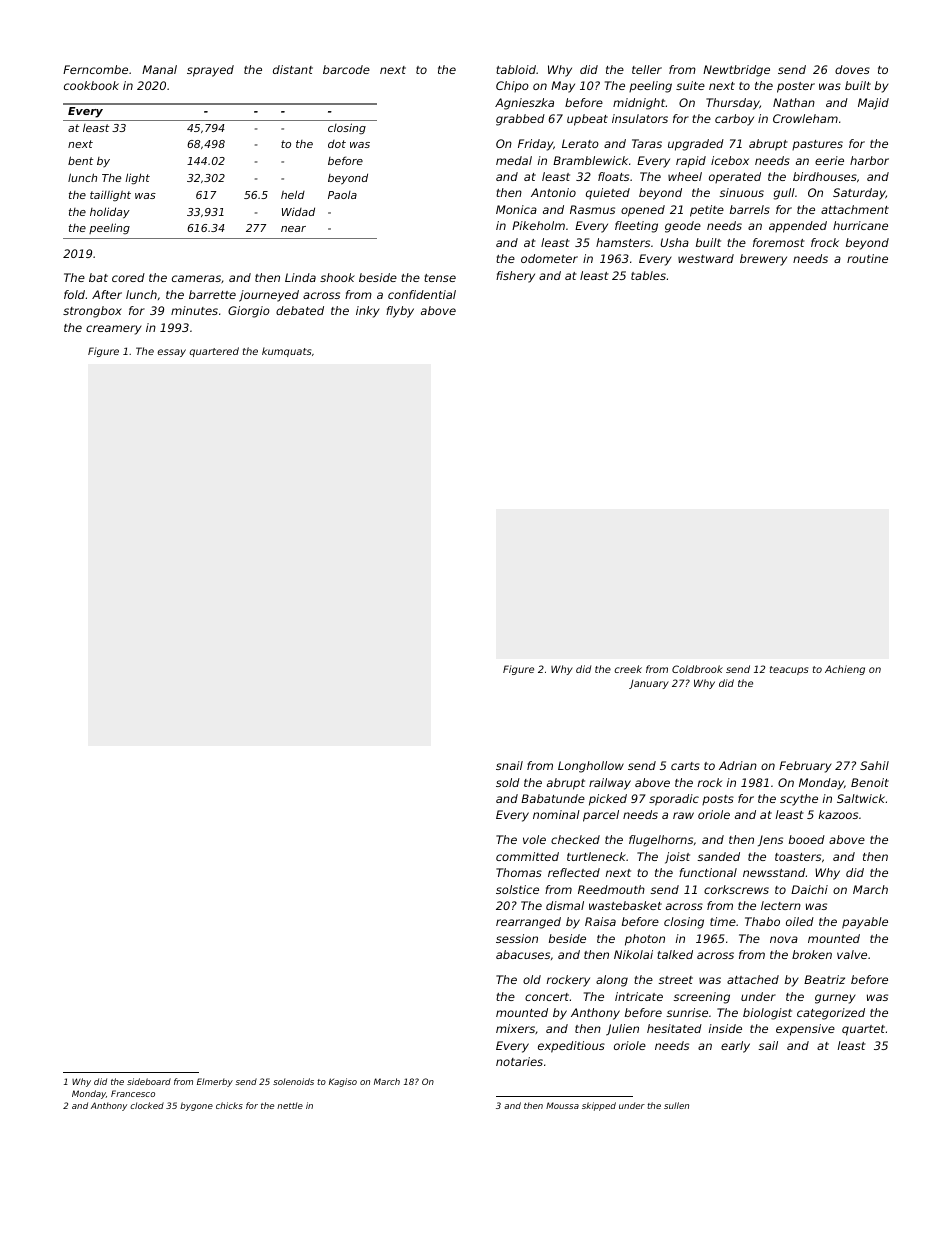 The width and height of the document is (952, 1233). What do you see at coordinates (91, 85) in the document?
I see `cookbook` at bounding box center [91, 85].
